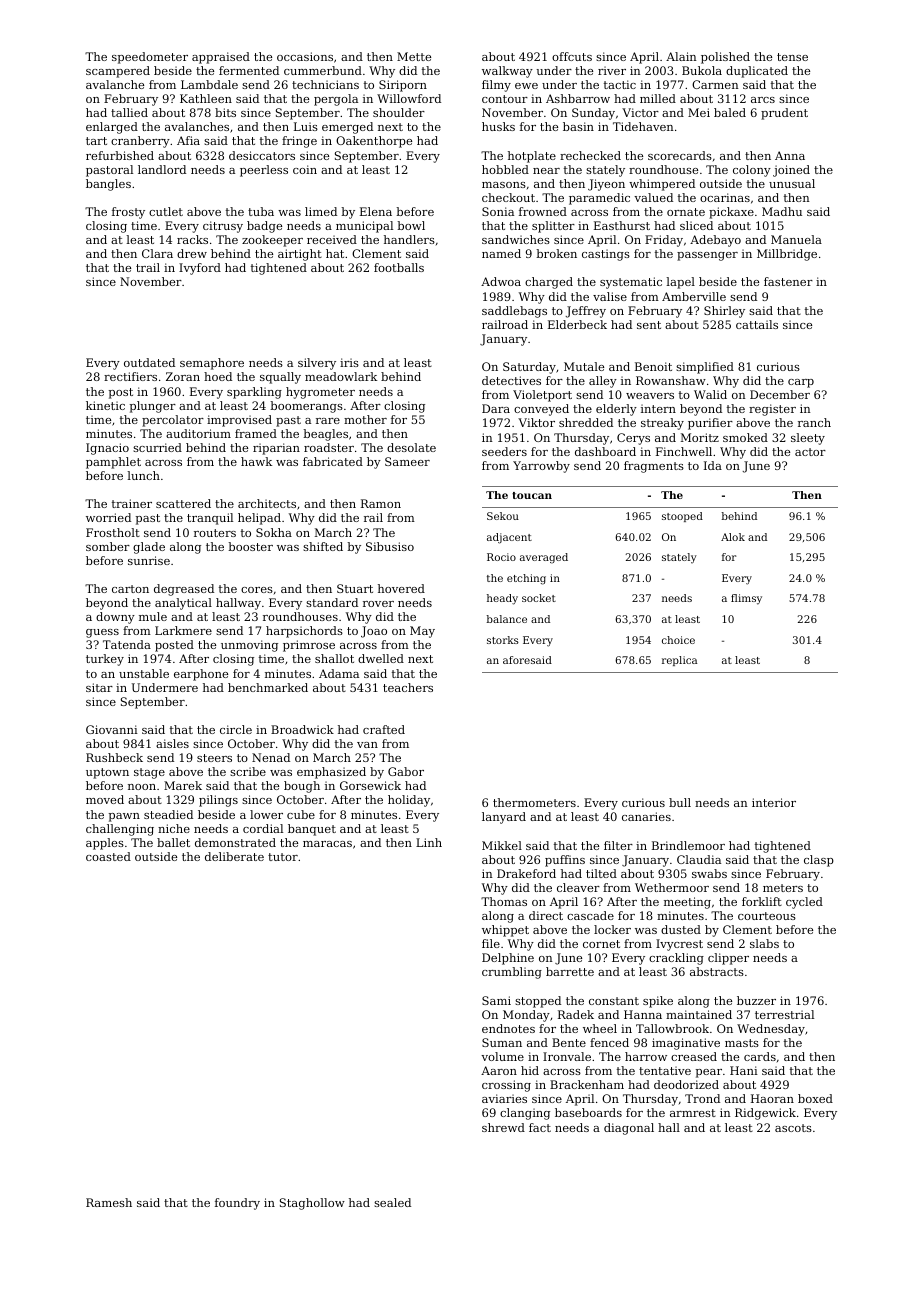 The width and height of the document is (924, 1308). What do you see at coordinates (109, 1202) in the document?
I see `Ramesh` at bounding box center [109, 1202].
